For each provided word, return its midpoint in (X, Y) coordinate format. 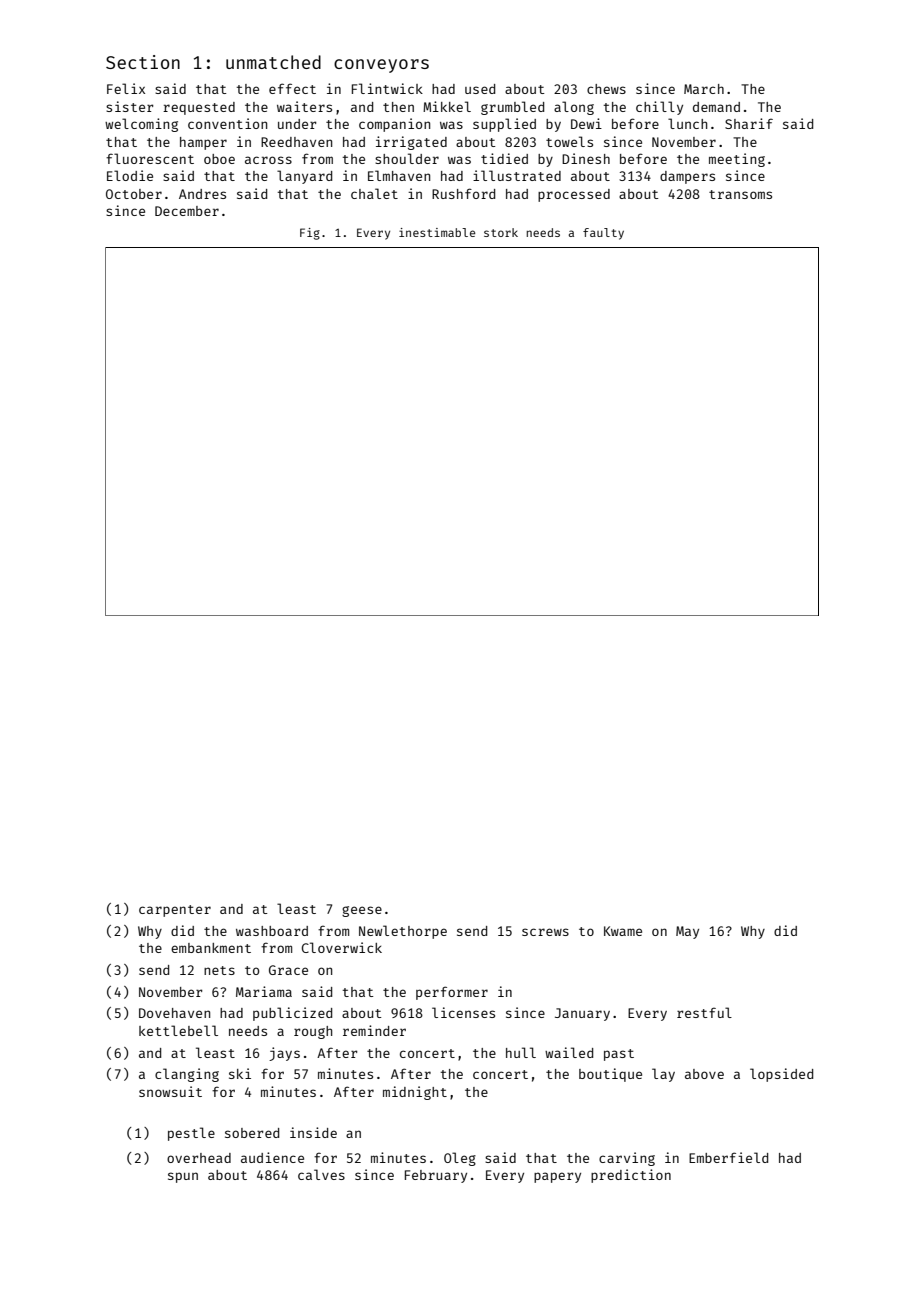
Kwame (623, 931)
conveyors (381, 66)
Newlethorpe (403, 932)
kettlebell (178, 1030)
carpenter (175, 911)
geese (362, 911)
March (704, 89)
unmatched (273, 62)
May (687, 932)
